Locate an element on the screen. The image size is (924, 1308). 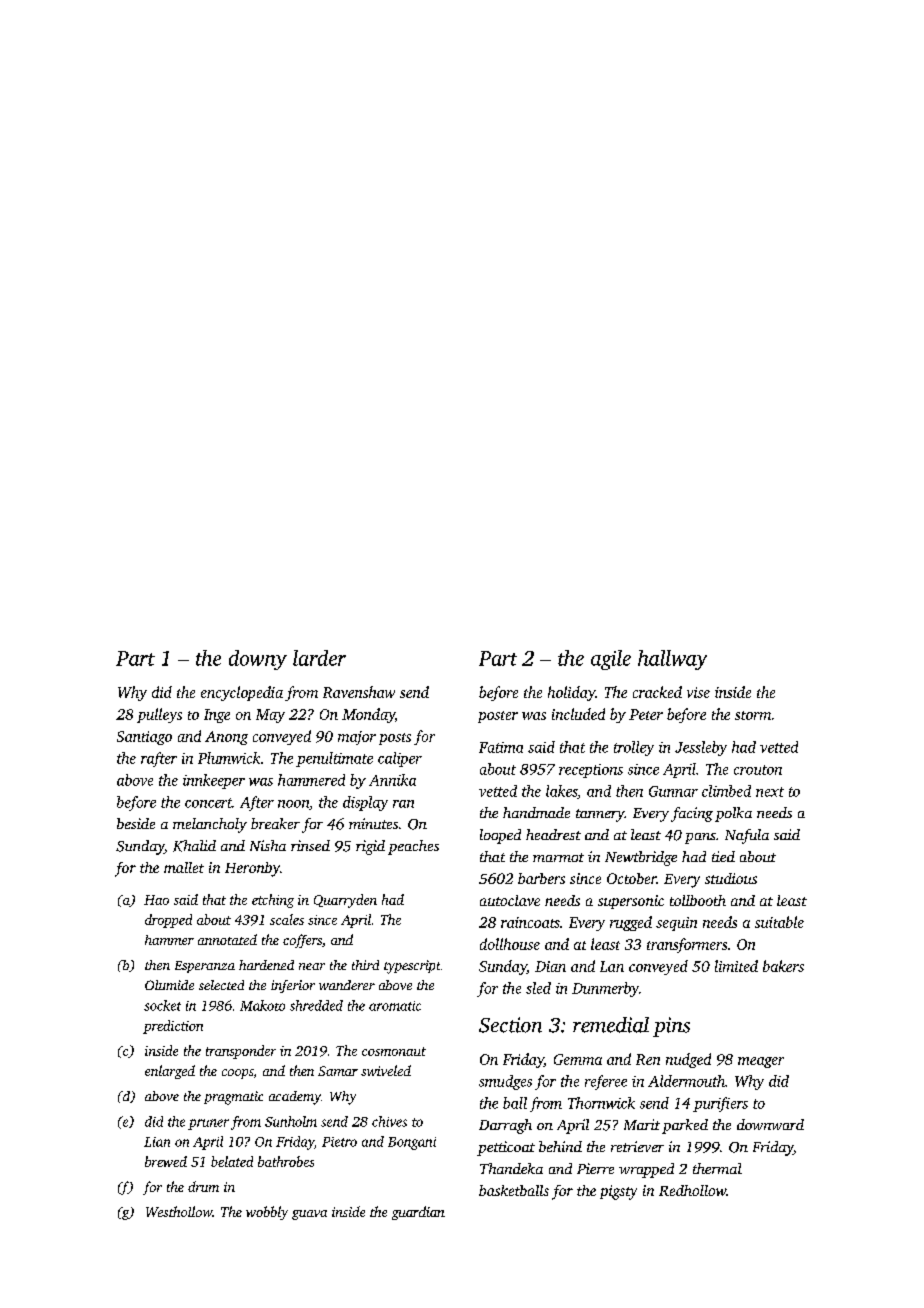
Westhollow is located at coordinates (179, 1211).
